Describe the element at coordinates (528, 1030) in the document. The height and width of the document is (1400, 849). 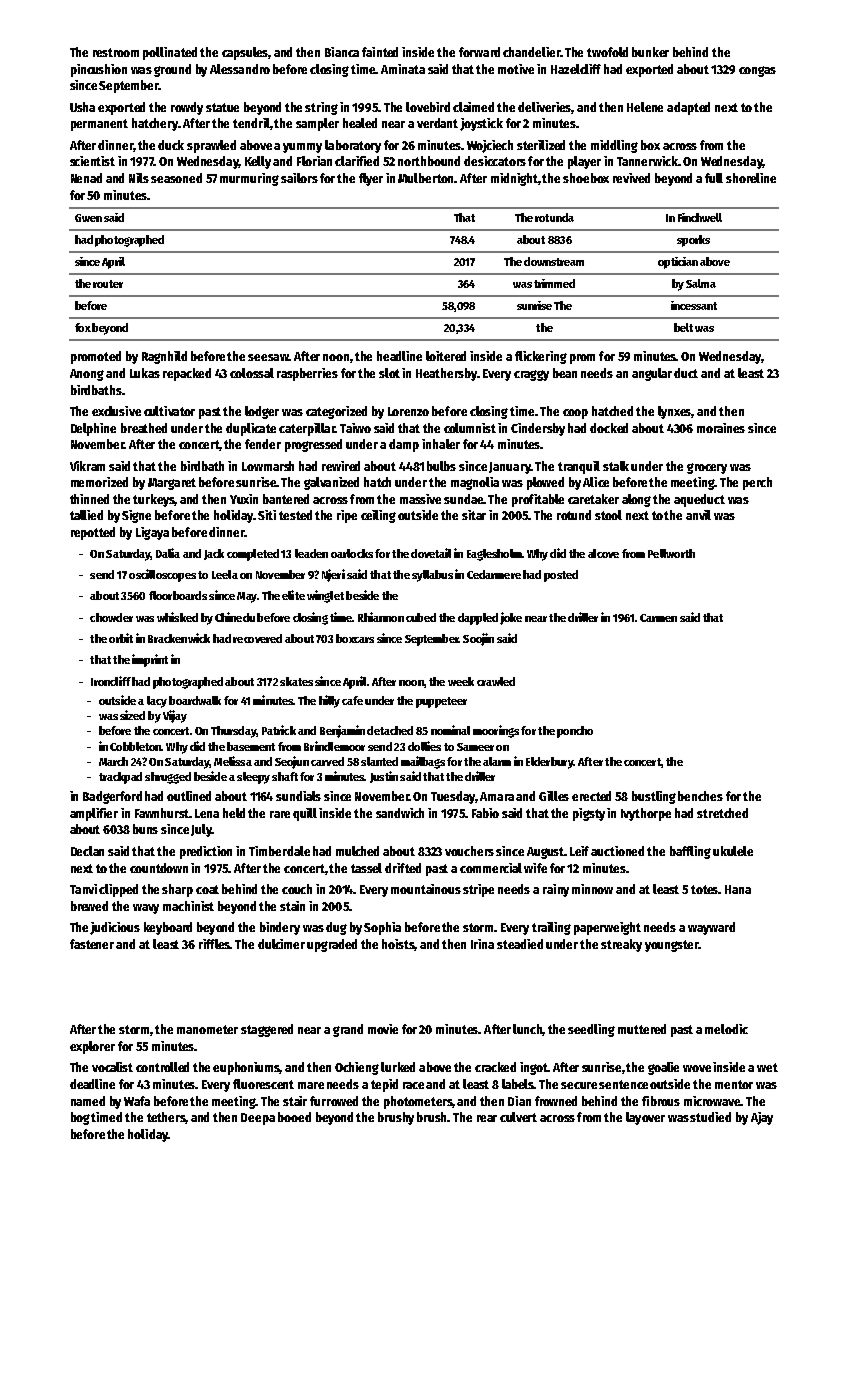
I see `lunch` at that location.
